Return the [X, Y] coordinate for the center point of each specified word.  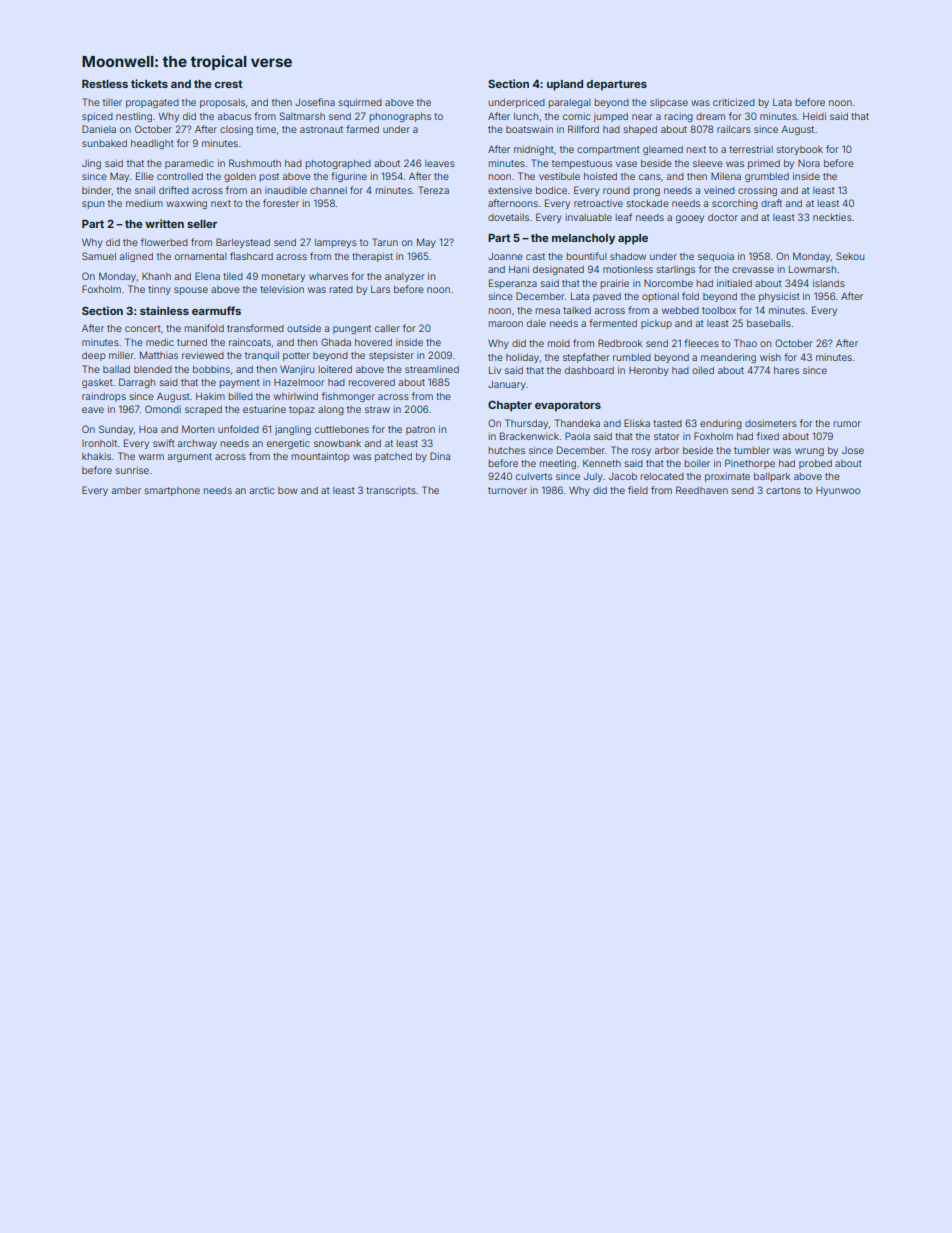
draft [771, 203]
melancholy [583, 239]
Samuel [99, 256]
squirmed [360, 103]
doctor [723, 217]
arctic [262, 490]
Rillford [583, 129]
